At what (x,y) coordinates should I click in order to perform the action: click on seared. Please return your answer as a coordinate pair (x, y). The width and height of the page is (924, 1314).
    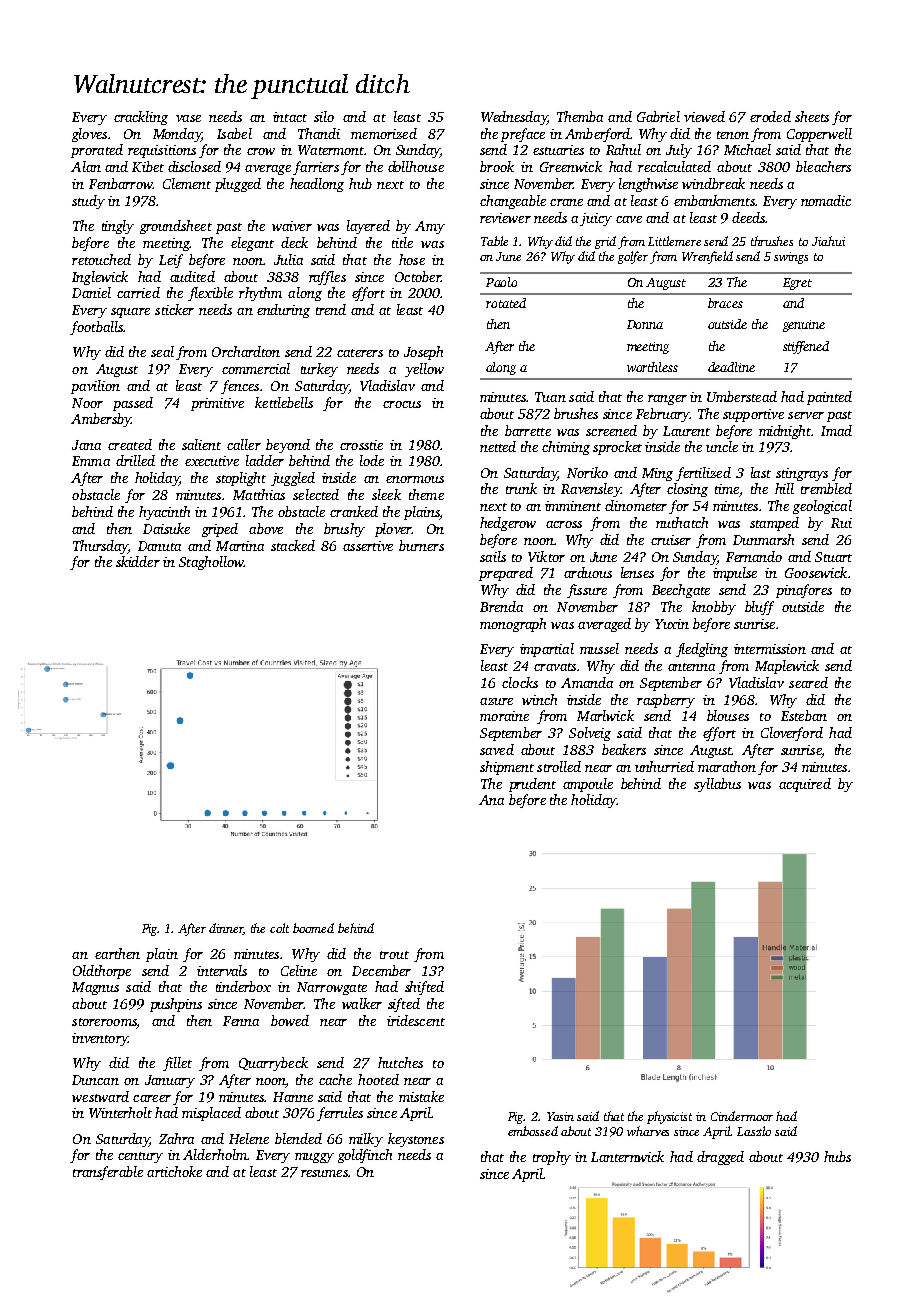
    Looking at the image, I should click on (808, 682).
